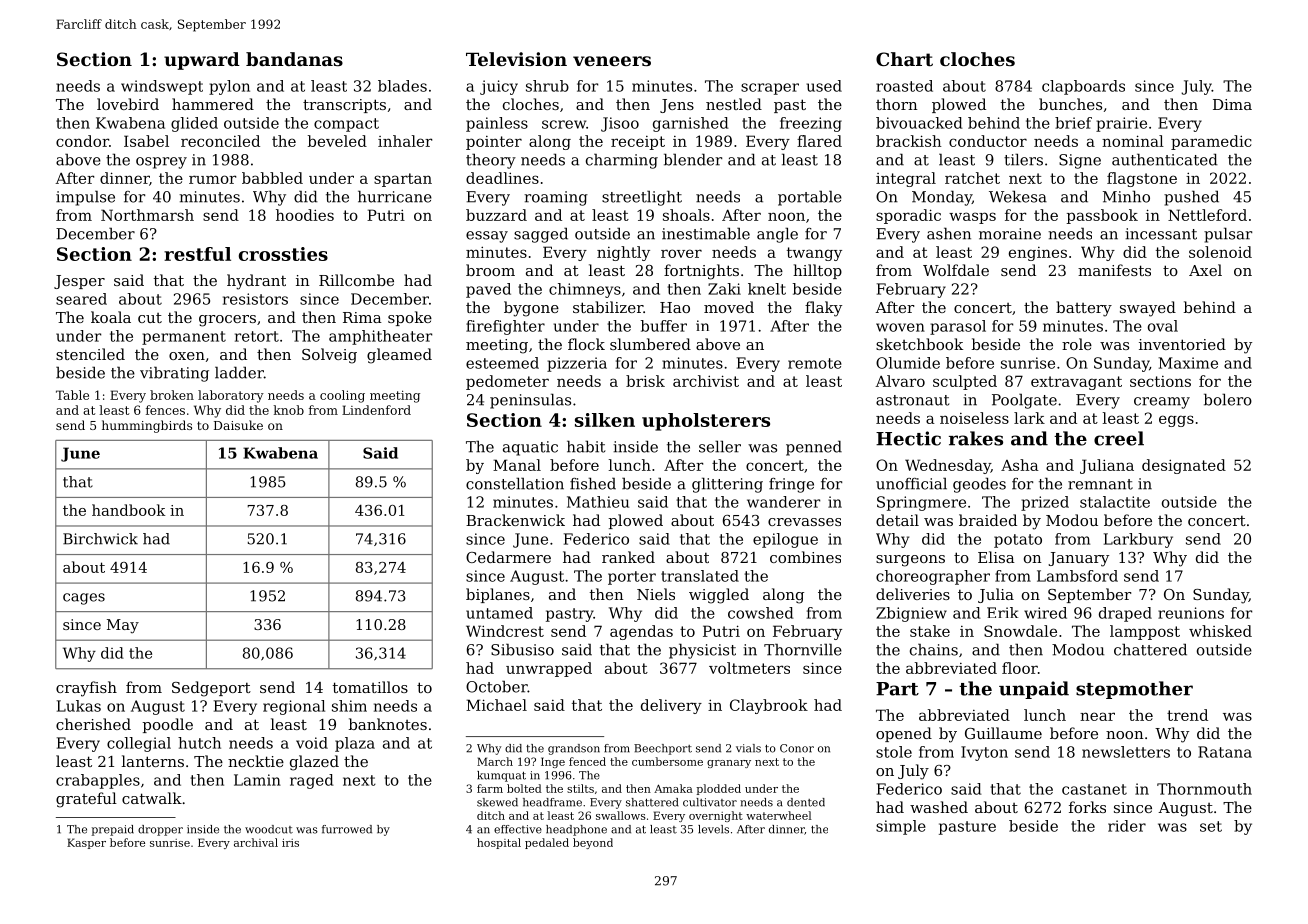  Describe the element at coordinates (805, 557) in the screenshot. I see `combines` at that location.
